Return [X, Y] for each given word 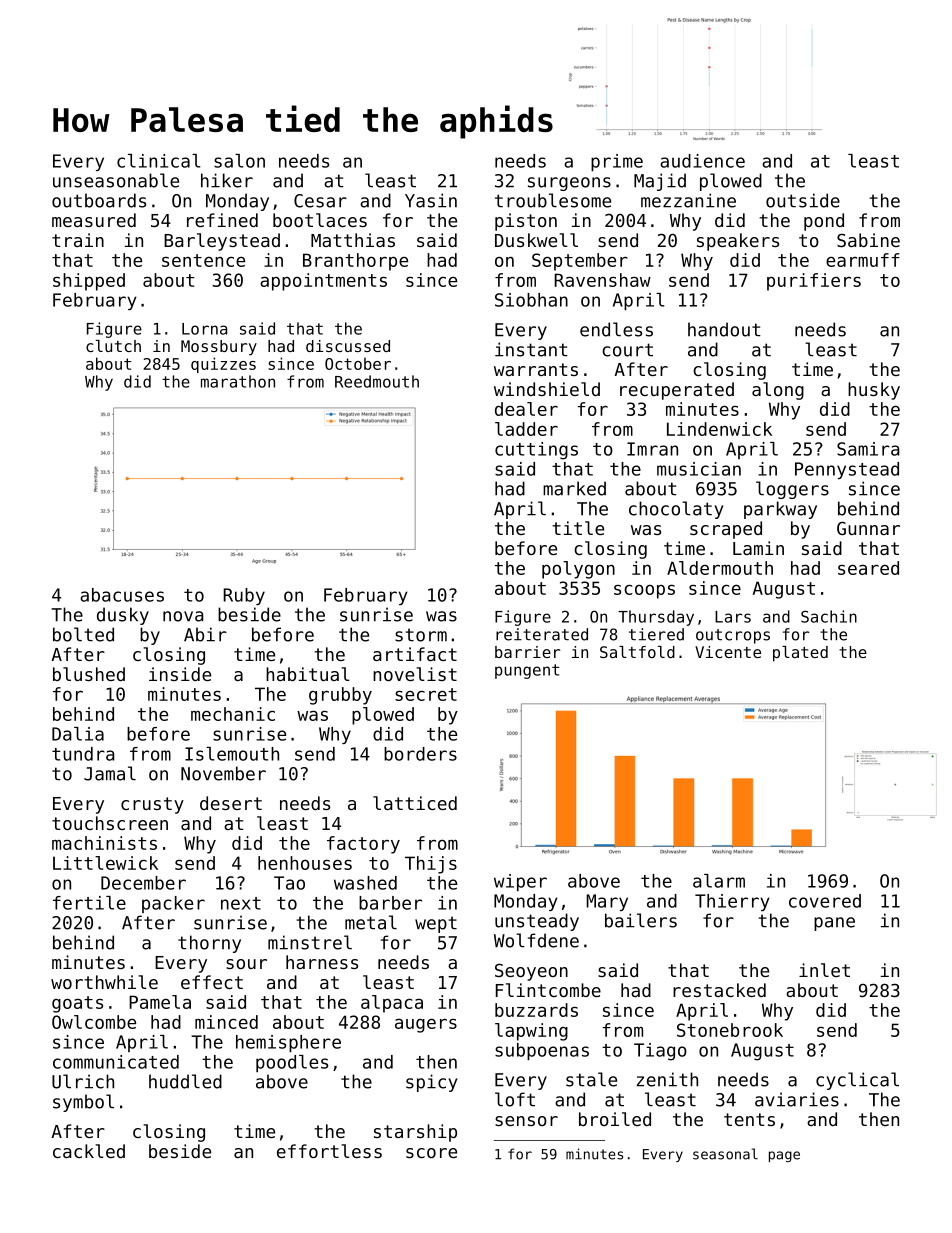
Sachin [829, 616]
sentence [203, 260]
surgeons [569, 184]
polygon [578, 570]
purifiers [814, 282]
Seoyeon [531, 972]
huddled [185, 1081]
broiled [615, 1119]
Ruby [244, 596]
